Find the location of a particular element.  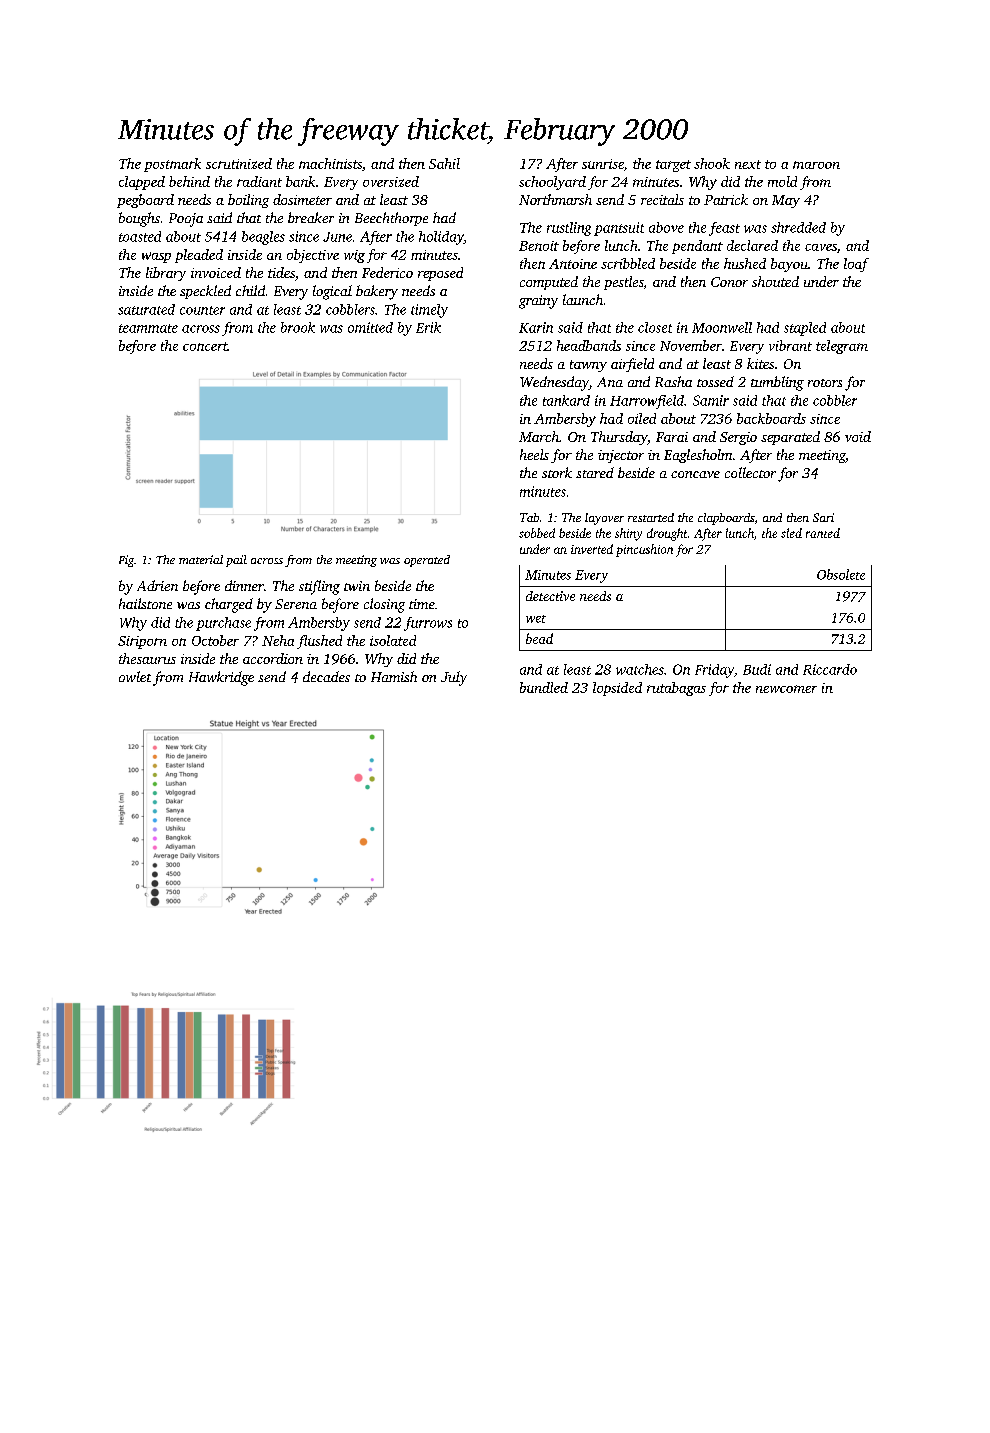

heels is located at coordinates (534, 454).
